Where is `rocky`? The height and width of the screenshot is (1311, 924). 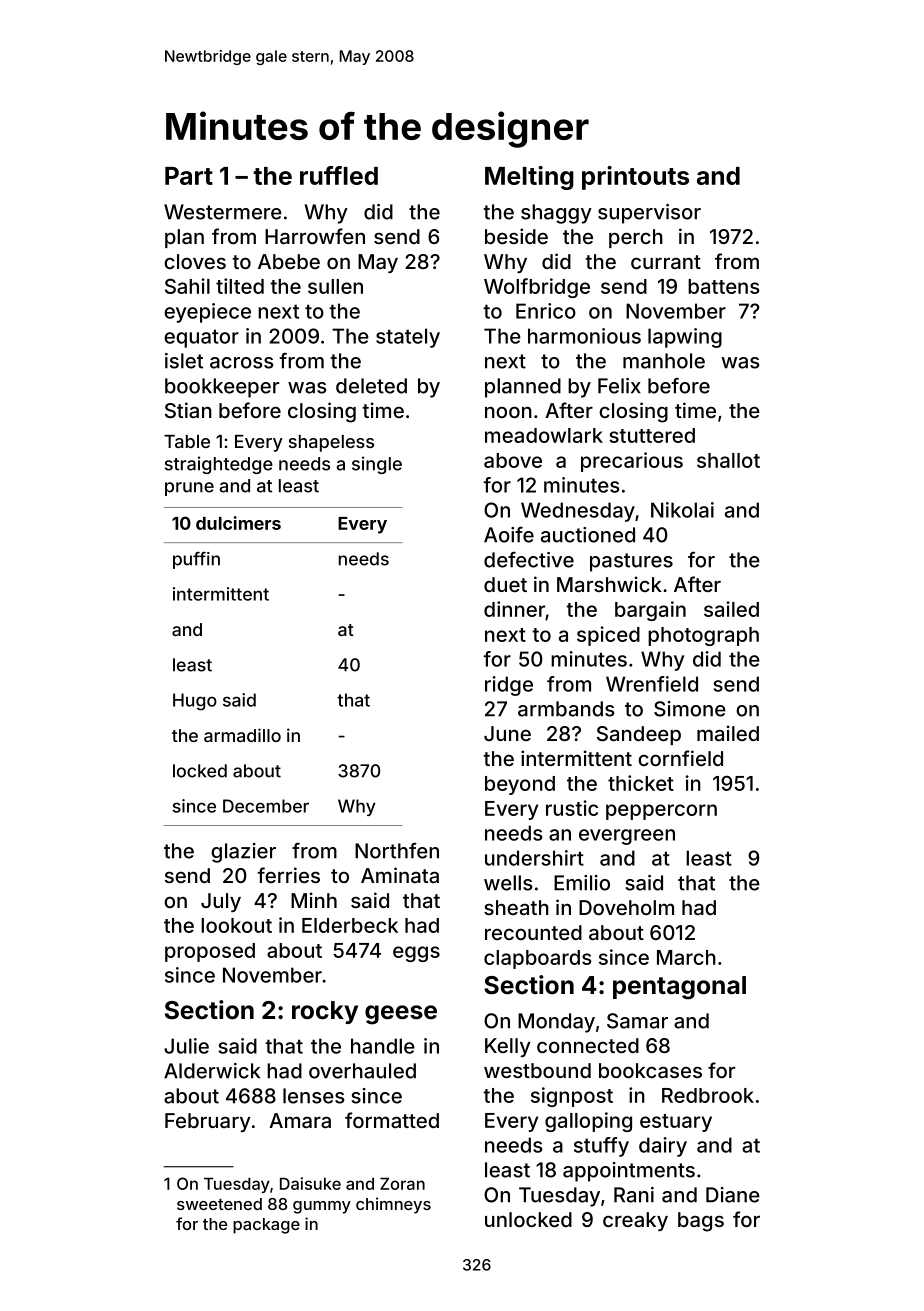
rocky is located at coordinates (325, 1012).
